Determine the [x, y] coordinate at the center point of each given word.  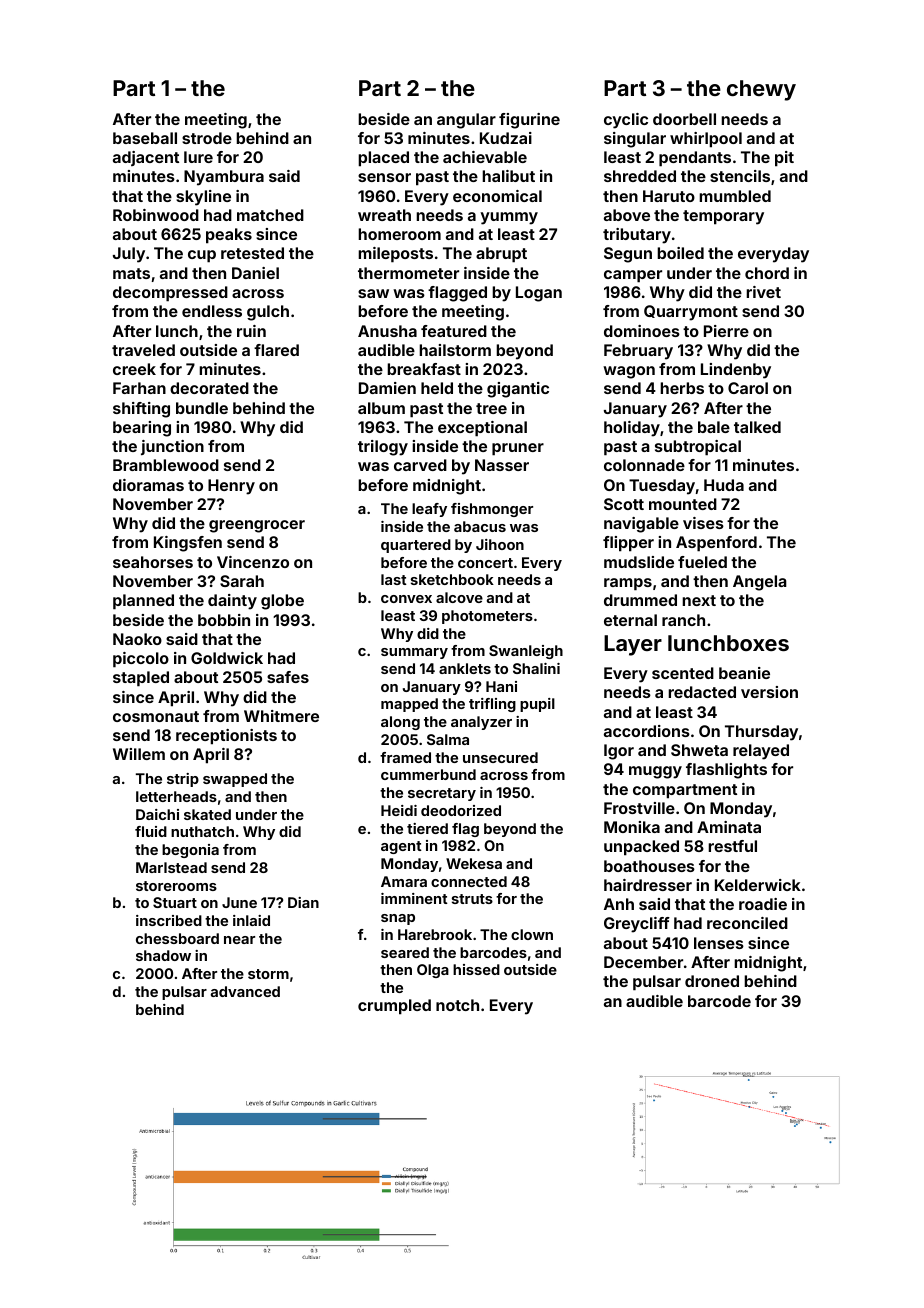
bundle [202, 408]
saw [373, 293]
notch [457, 1005]
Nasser [502, 465]
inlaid [251, 920]
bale [714, 427]
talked [757, 427]
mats [131, 273]
